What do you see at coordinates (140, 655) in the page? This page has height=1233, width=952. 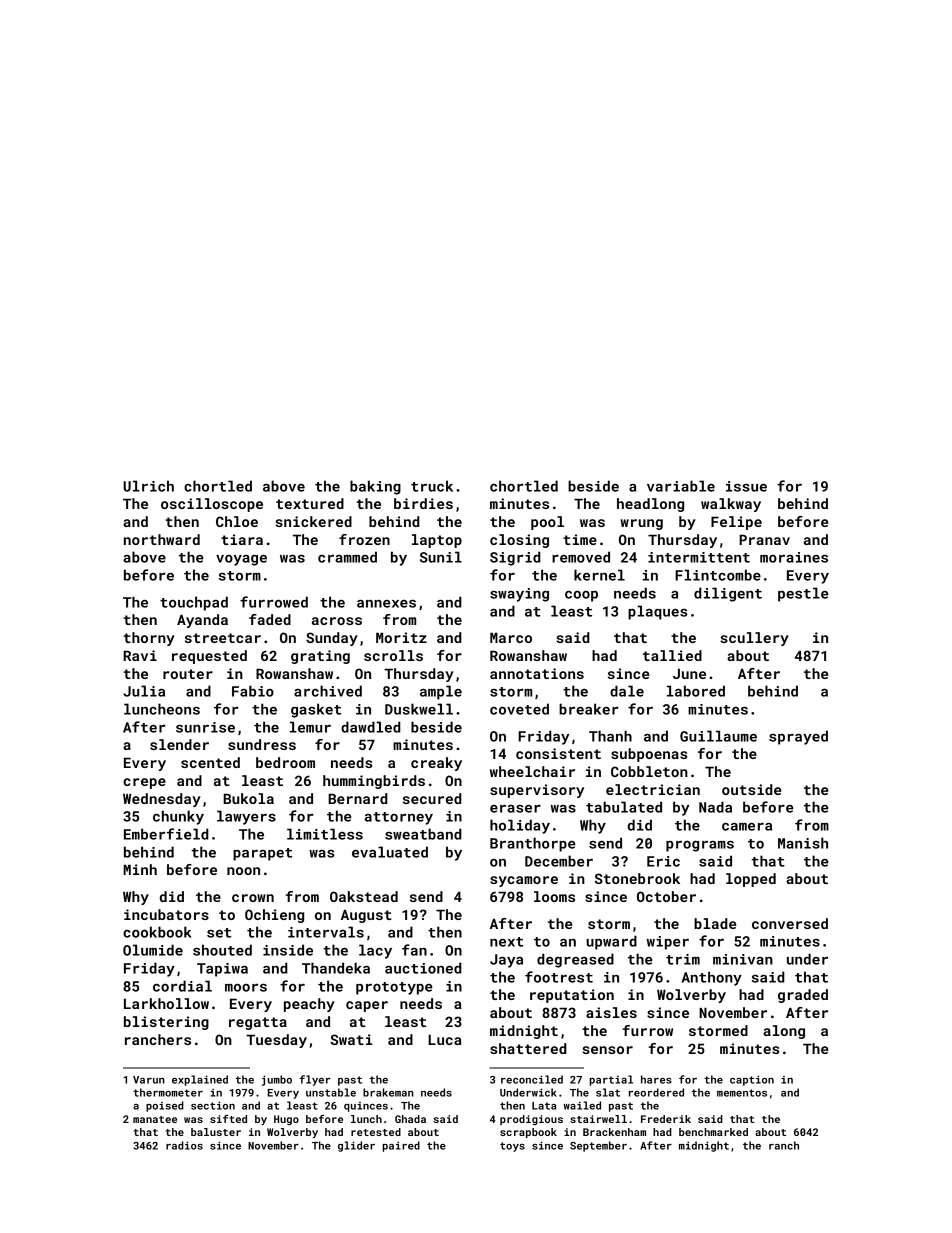 I see `Ravi` at bounding box center [140, 655].
